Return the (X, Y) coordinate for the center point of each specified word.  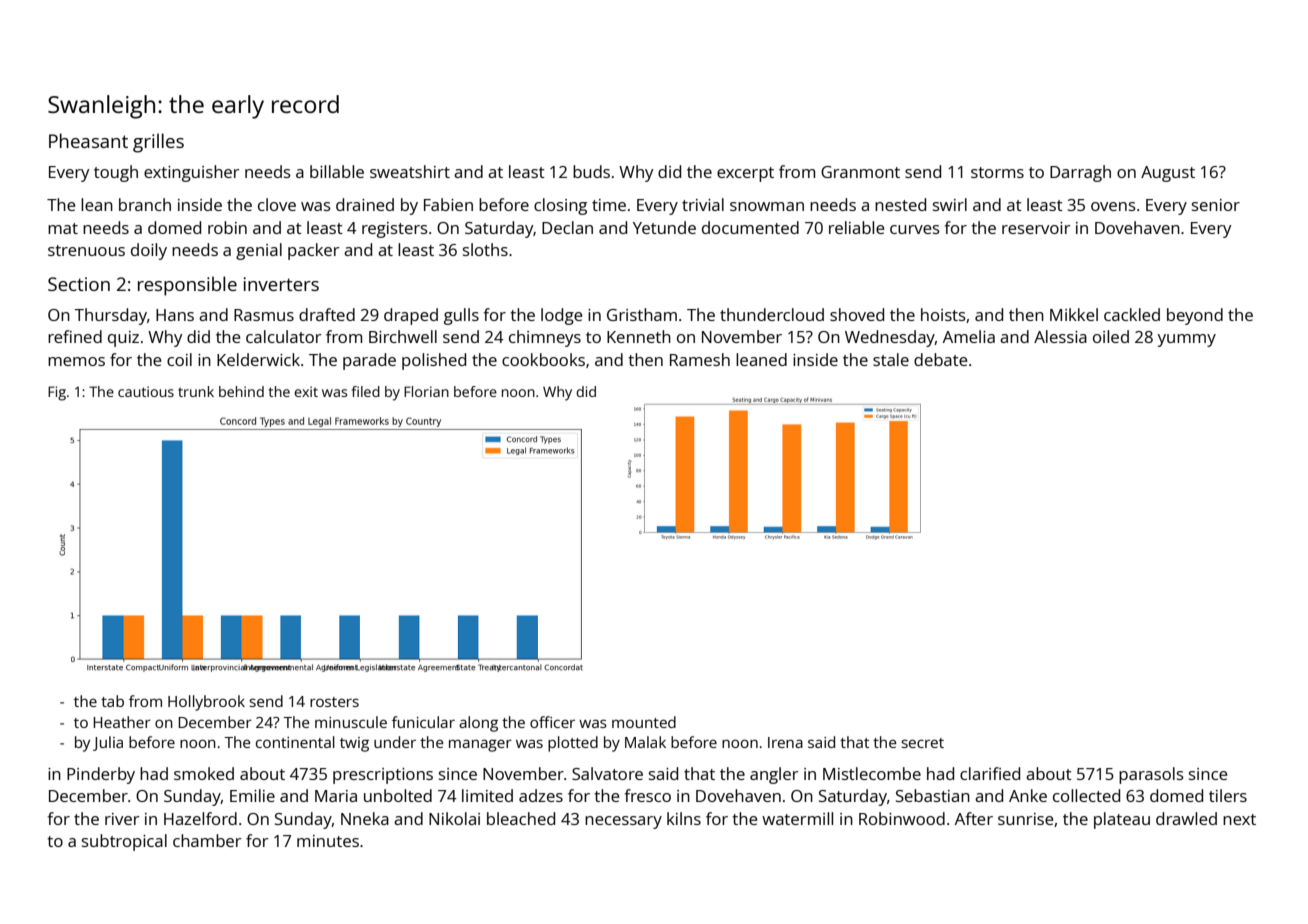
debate (940, 359)
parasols (1151, 775)
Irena (785, 742)
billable (337, 171)
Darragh (1080, 173)
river (122, 819)
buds (591, 171)
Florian (426, 391)
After (974, 818)
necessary (623, 822)
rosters (334, 702)
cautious (146, 391)
